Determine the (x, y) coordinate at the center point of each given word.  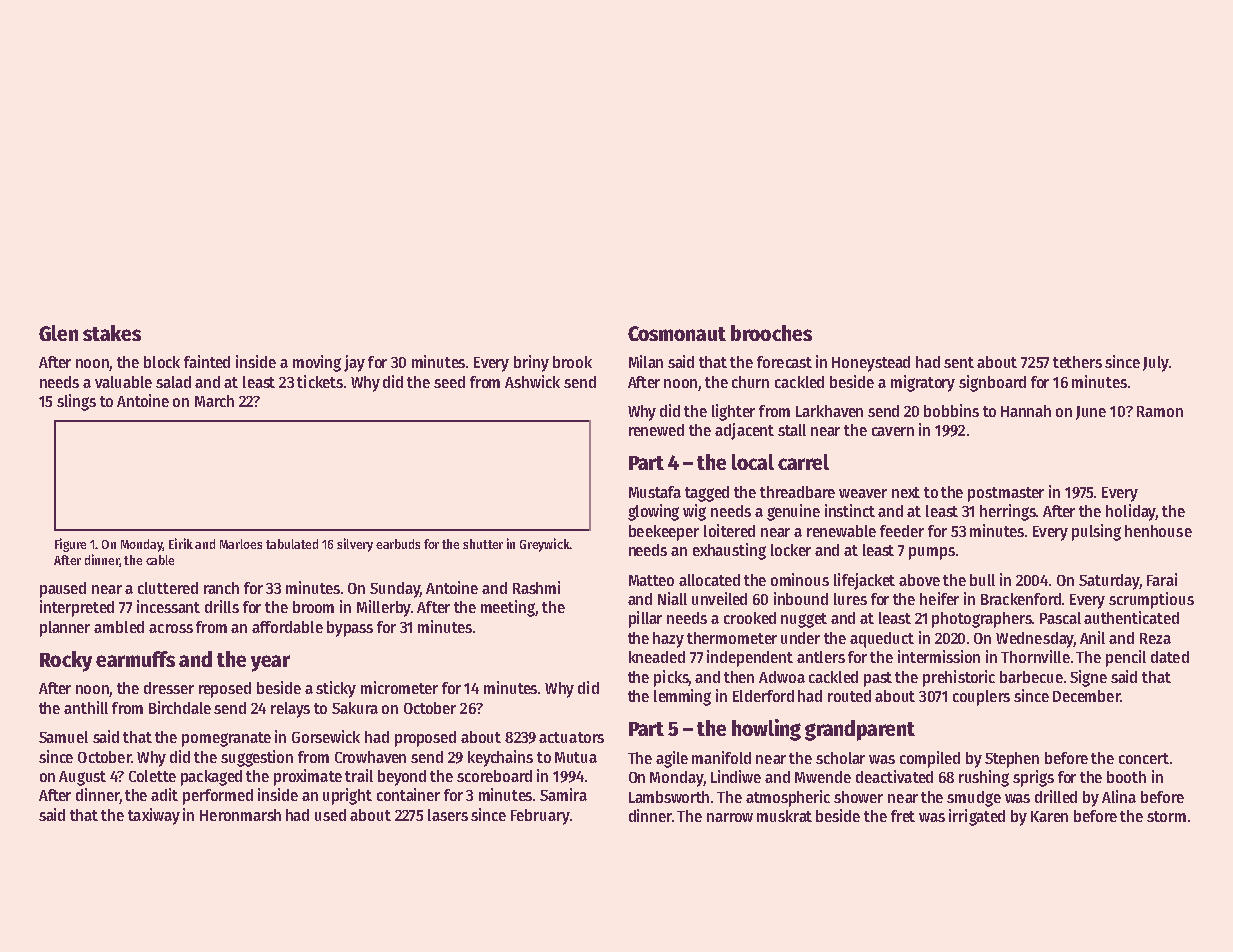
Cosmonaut (677, 333)
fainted (207, 361)
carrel (803, 462)
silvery (355, 545)
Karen (1049, 816)
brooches (771, 333)
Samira (563, 794)
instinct (850, 510)
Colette (152, 776)
